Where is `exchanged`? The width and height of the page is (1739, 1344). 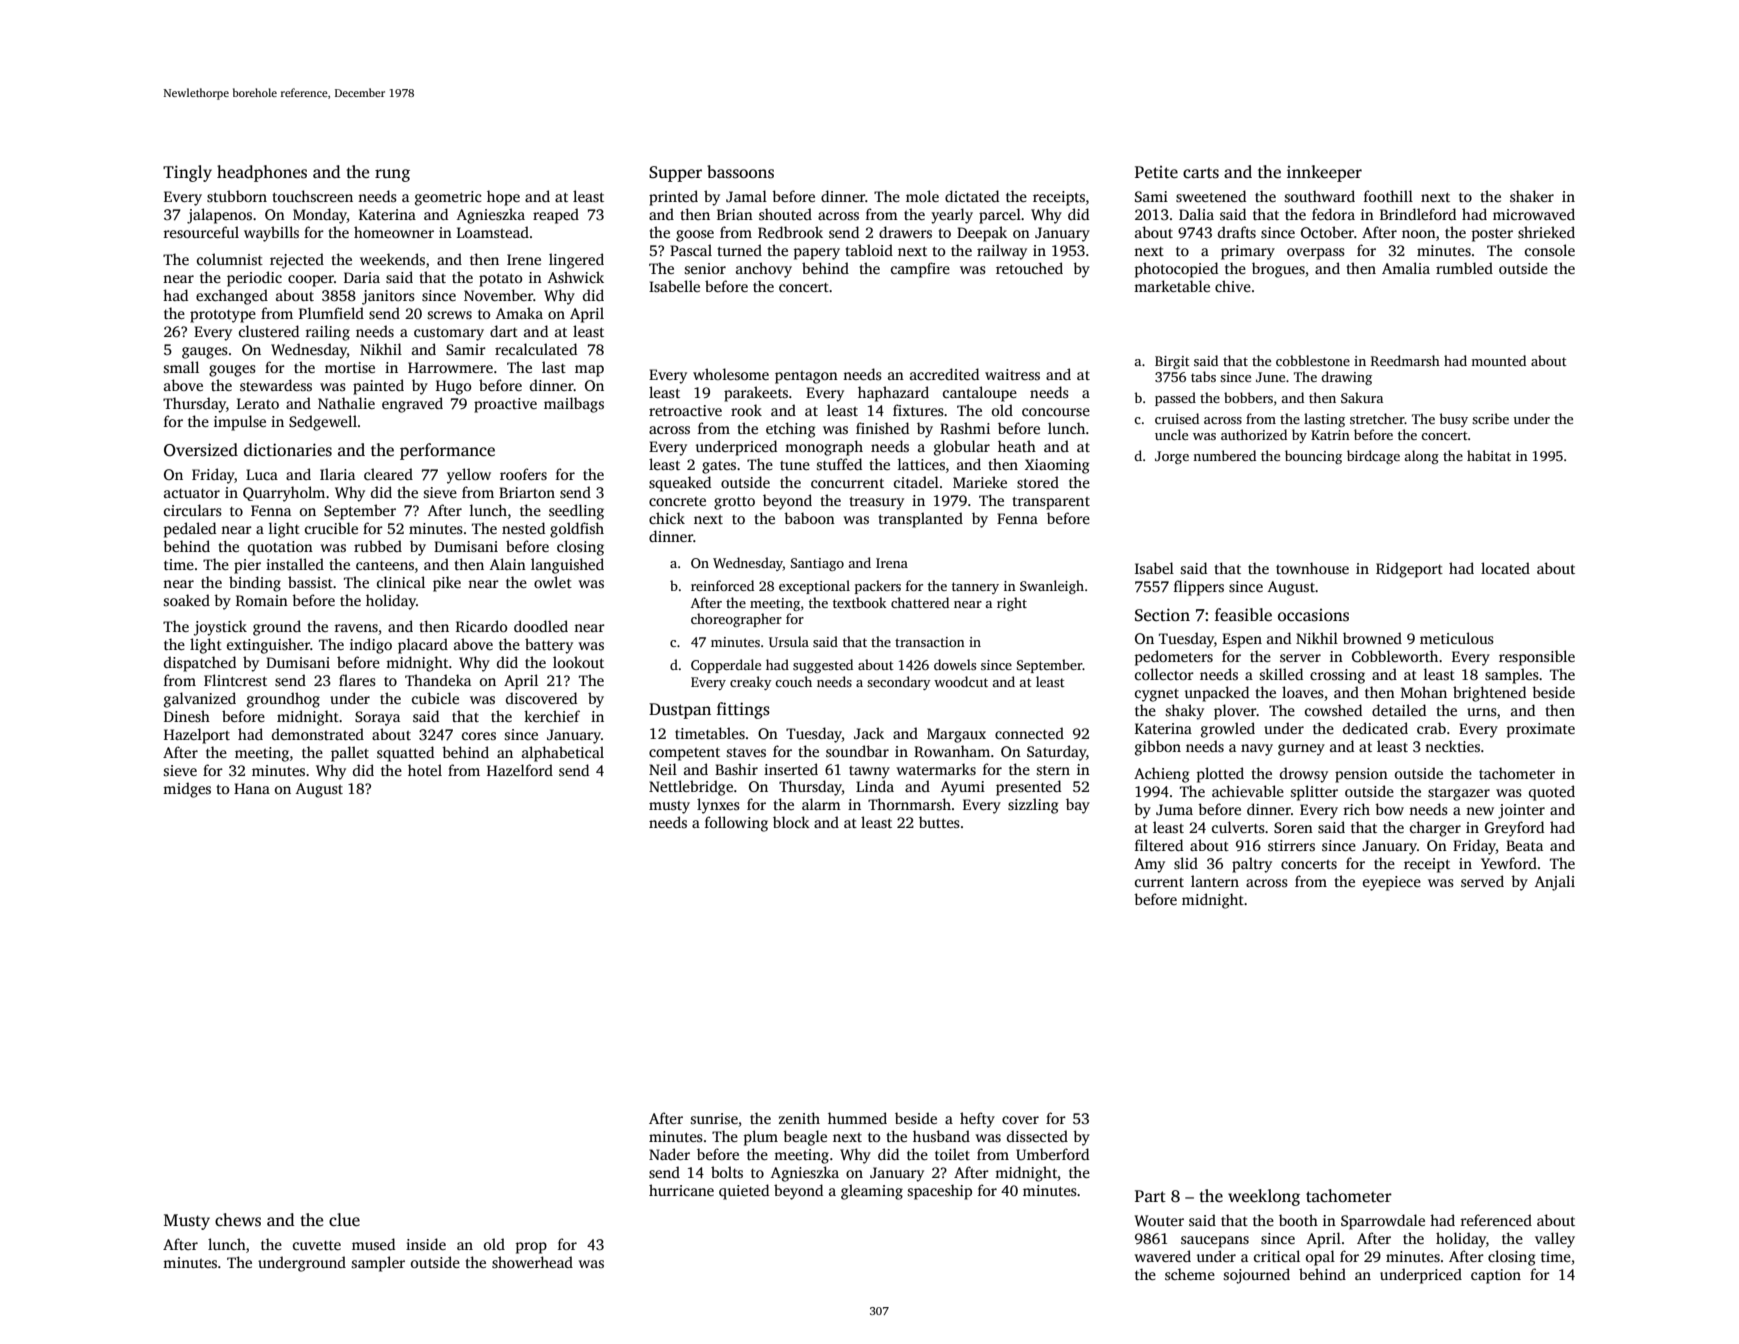 exchanged is located at coordinates (232, 297).
